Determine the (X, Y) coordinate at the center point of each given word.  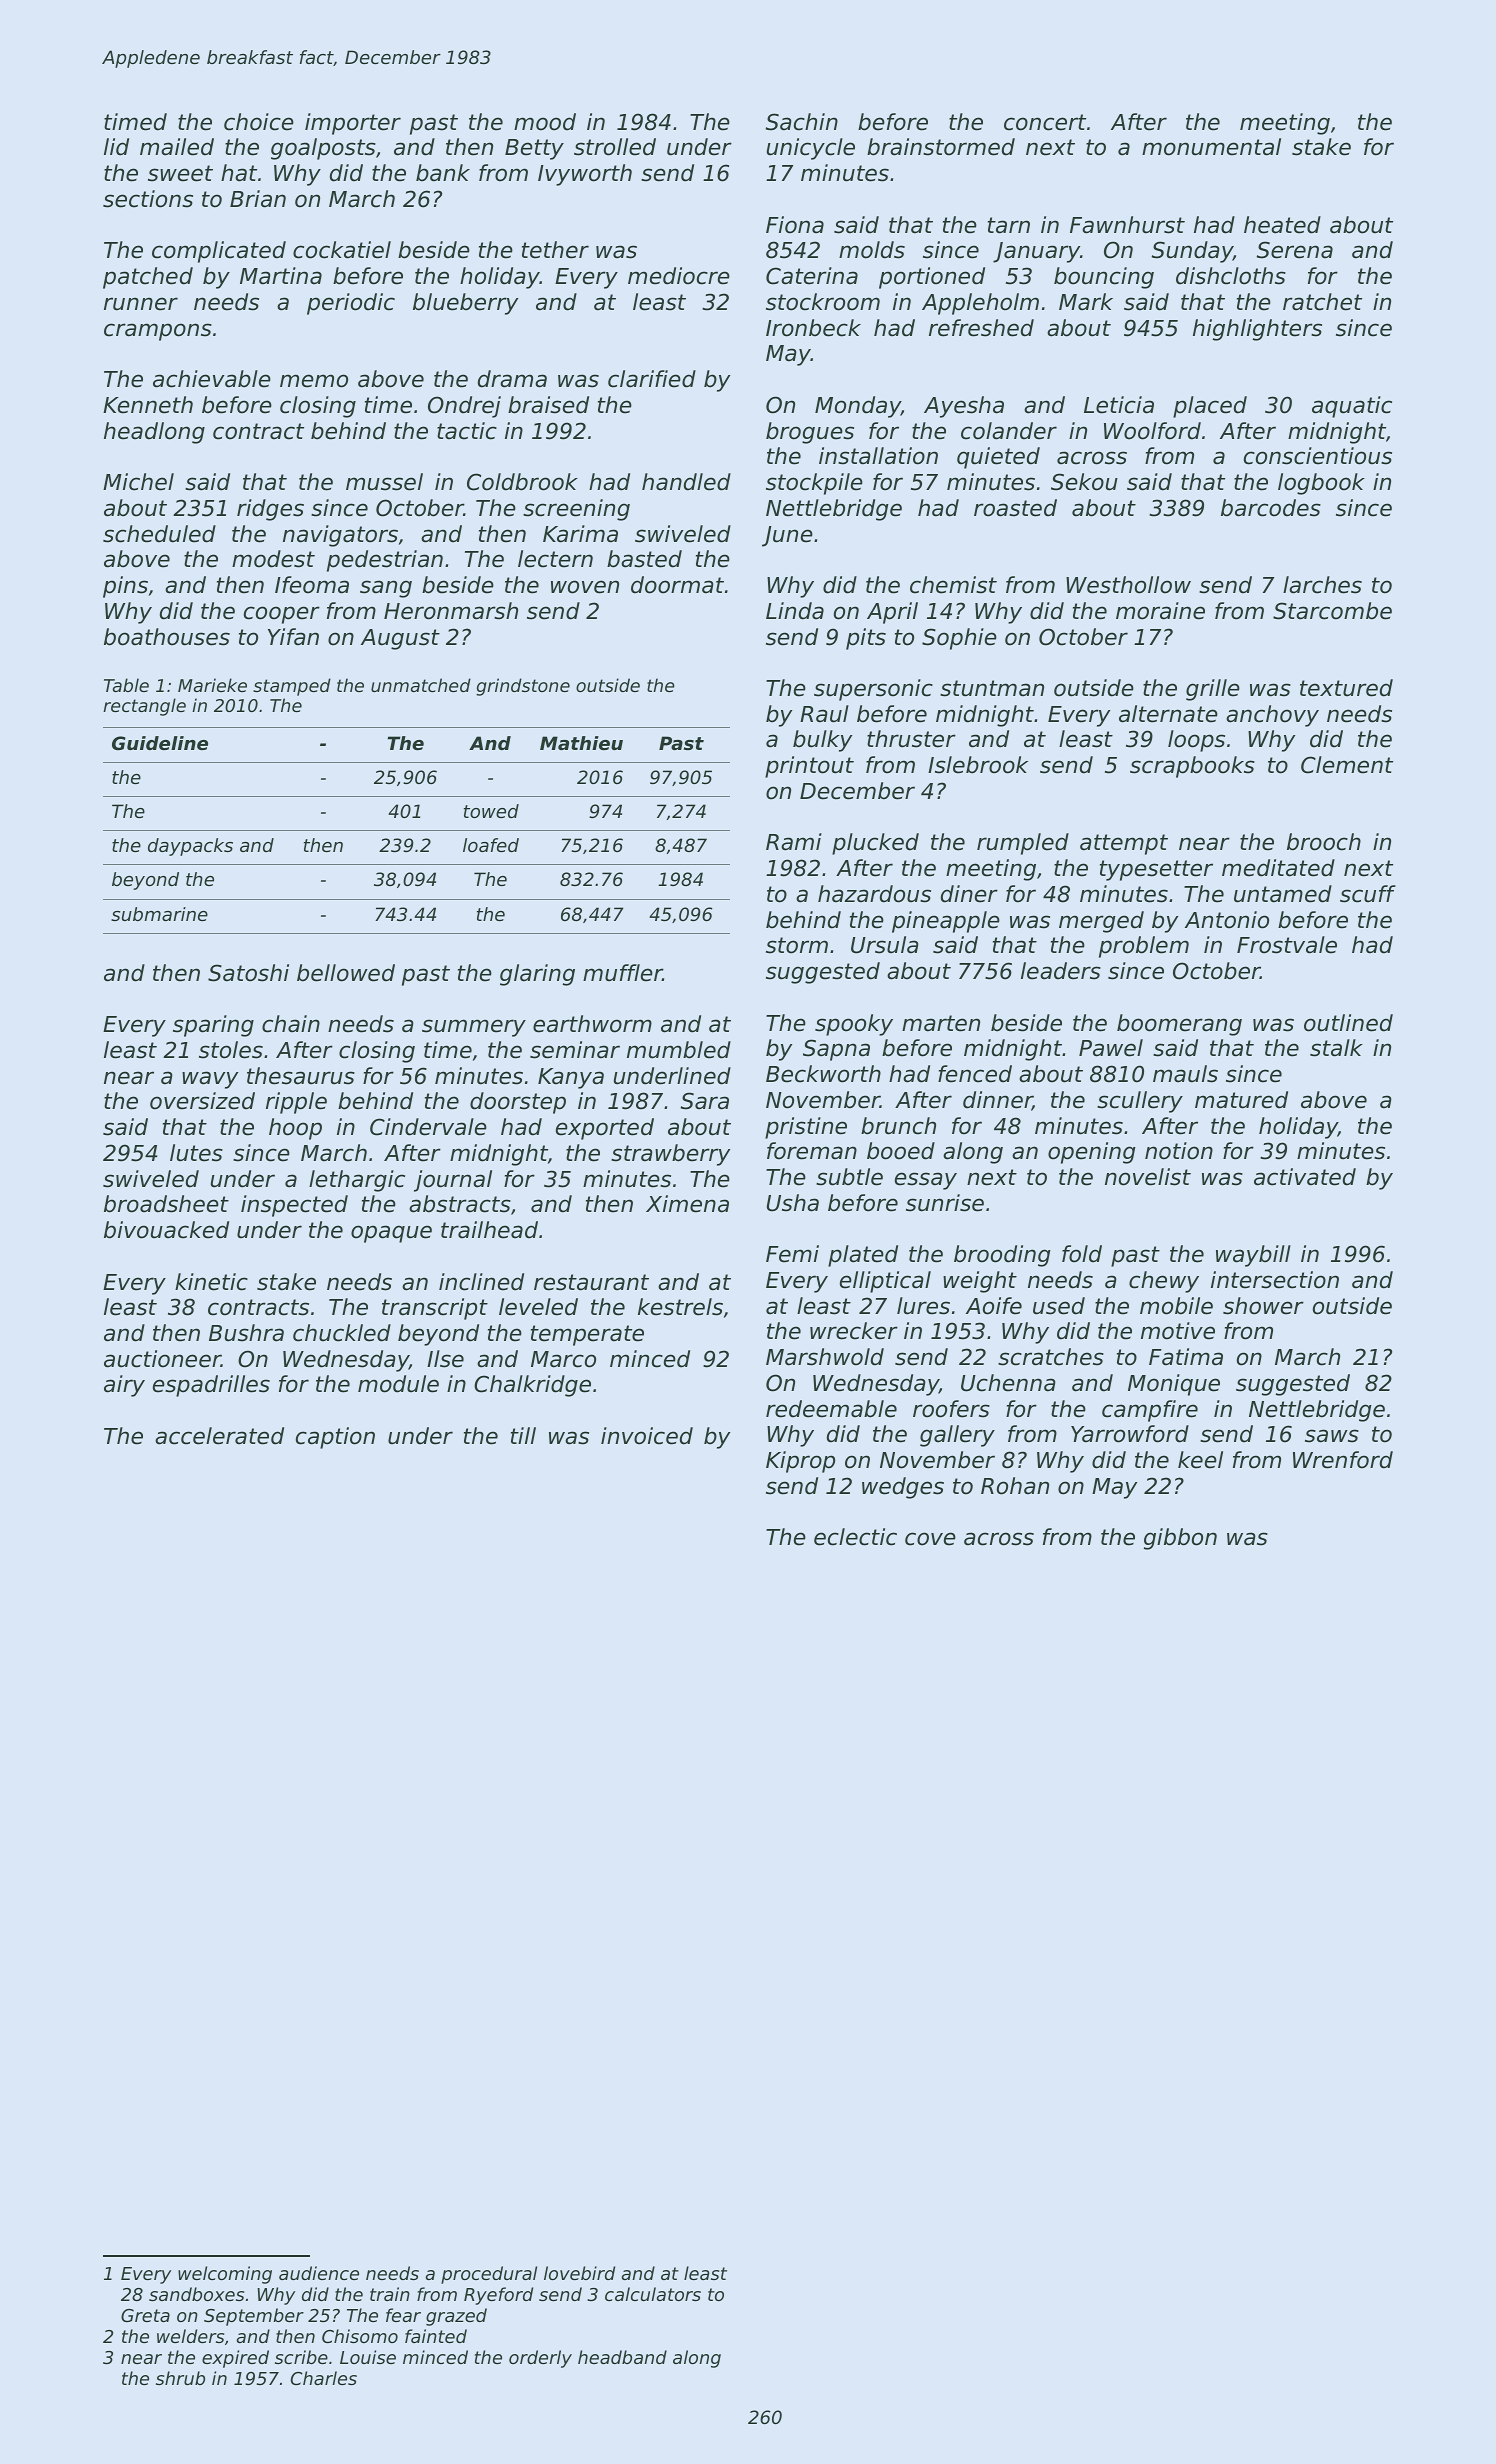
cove (930, 1539)
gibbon (1180, 1539)
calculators (653, 2294)
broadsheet (166, 1204)
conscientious (1318, 456)
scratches (1051, 1357)
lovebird (579, 2273)
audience (319, 2273)
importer (353, 124)
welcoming (225, 2275)
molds (872, 250)
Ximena (687, 1204)
